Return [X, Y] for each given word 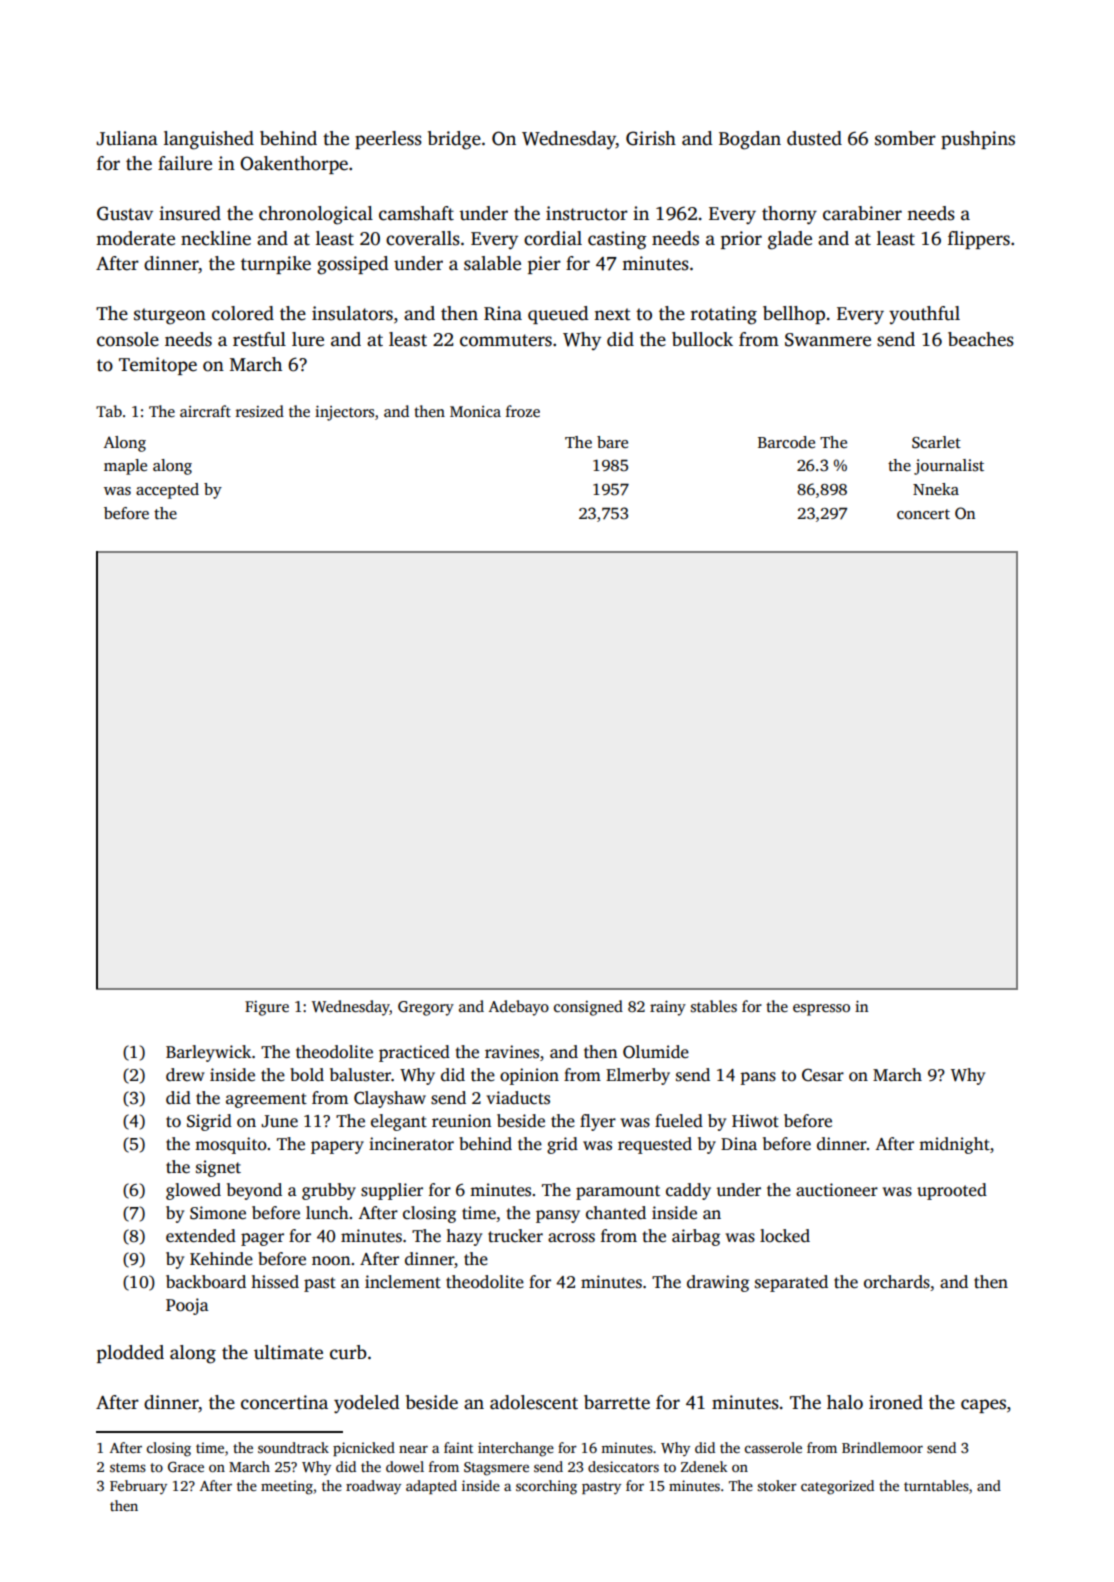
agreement [266, 1100]
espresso [821, 1010]
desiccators [623, 1466]
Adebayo [519, 1008]
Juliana [127, 138]
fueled [679, 1121]
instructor [587, 213]
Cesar [823, 1075]
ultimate [288, 1352]
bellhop [794, 315]
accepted [167, 491]
